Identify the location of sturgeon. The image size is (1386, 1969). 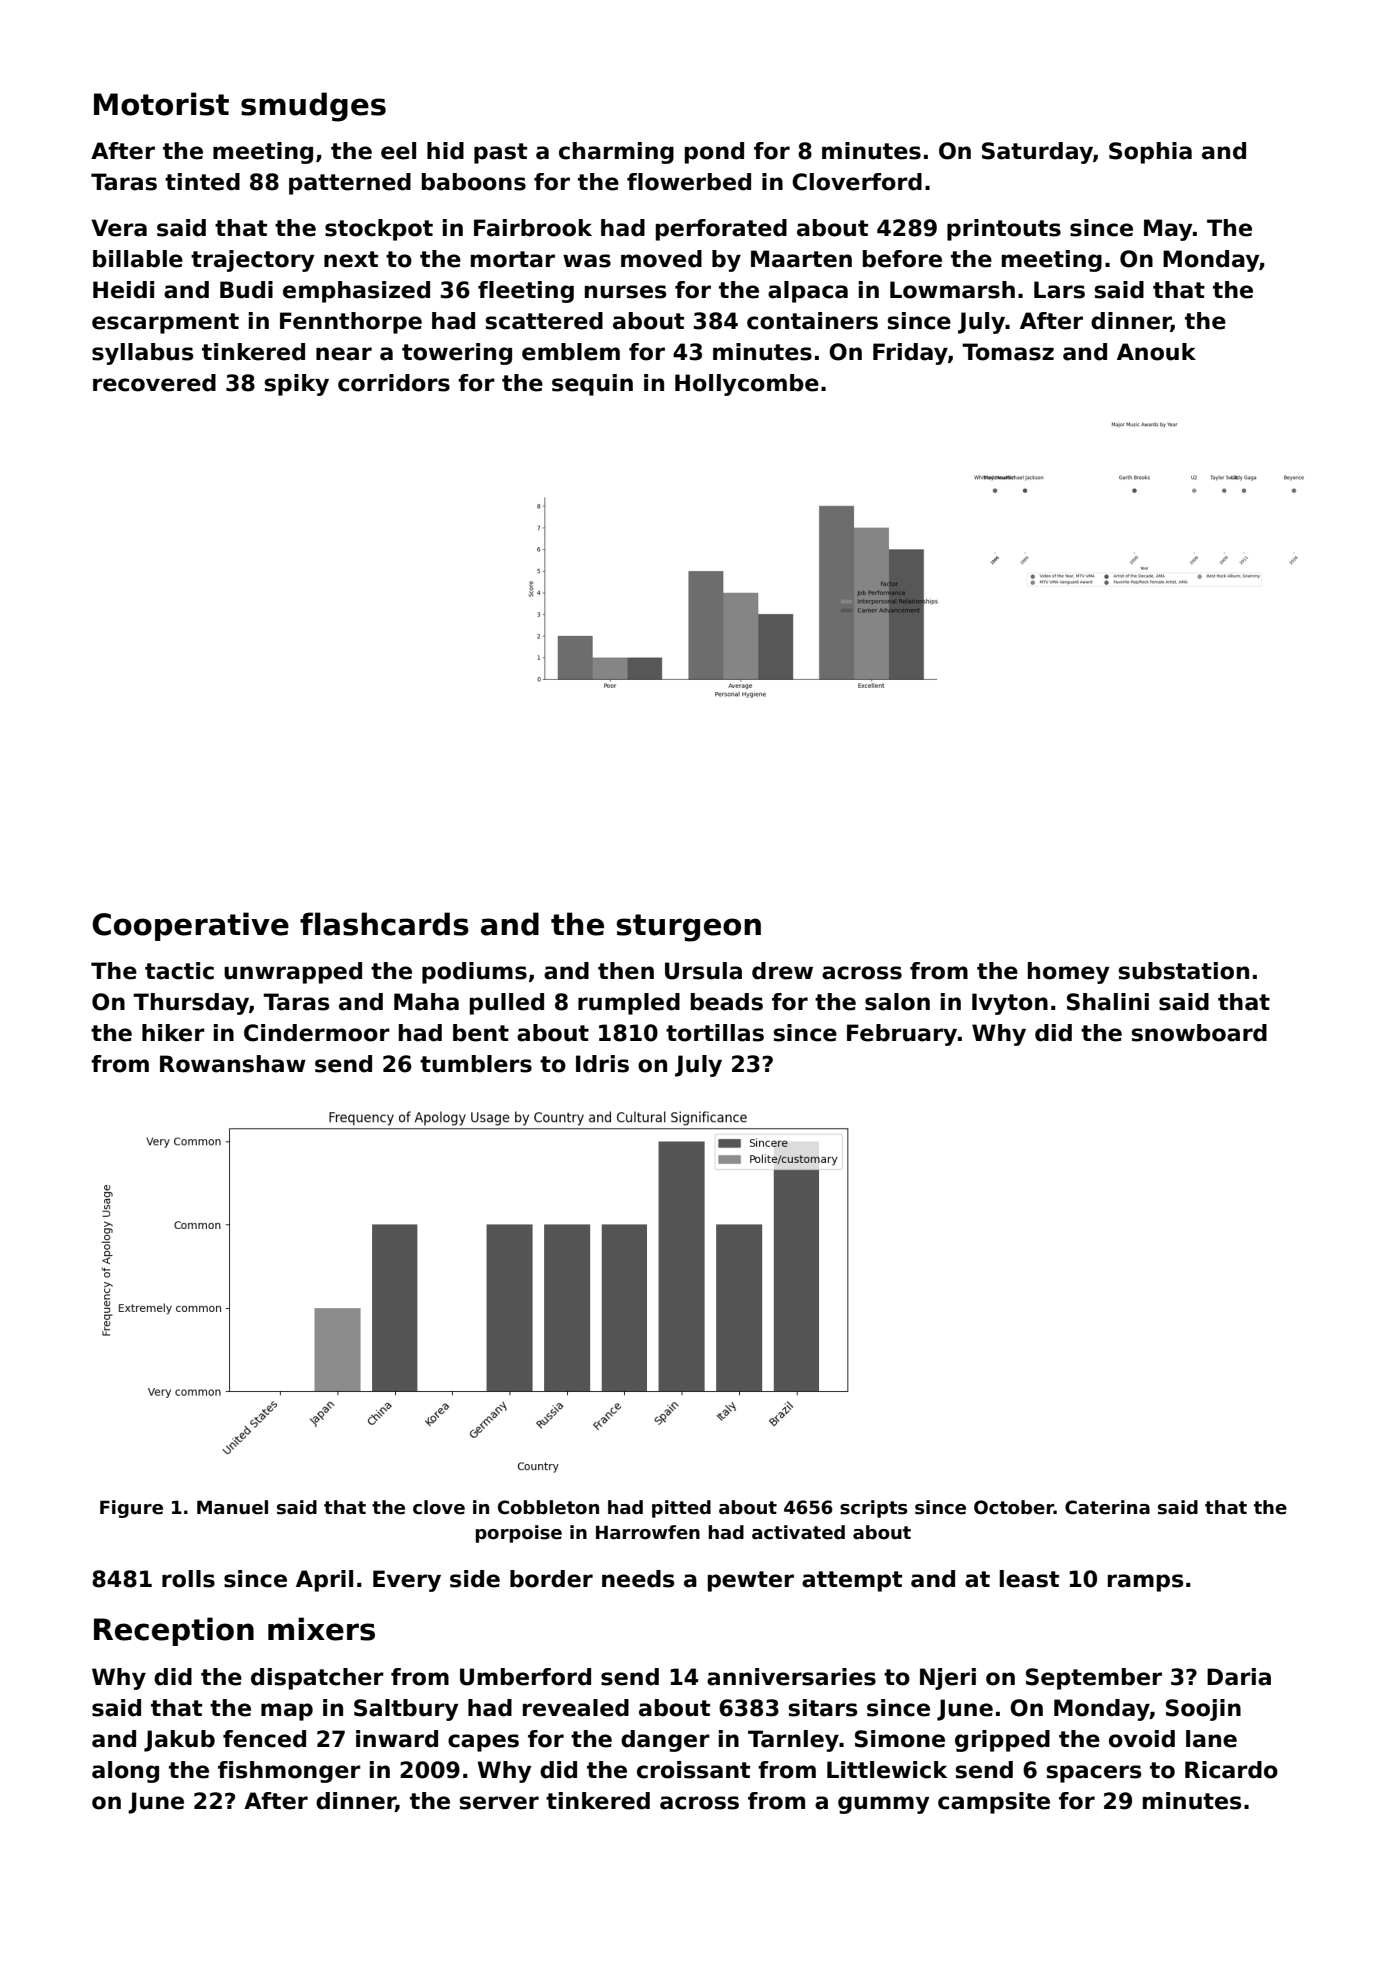
(689, 928).
